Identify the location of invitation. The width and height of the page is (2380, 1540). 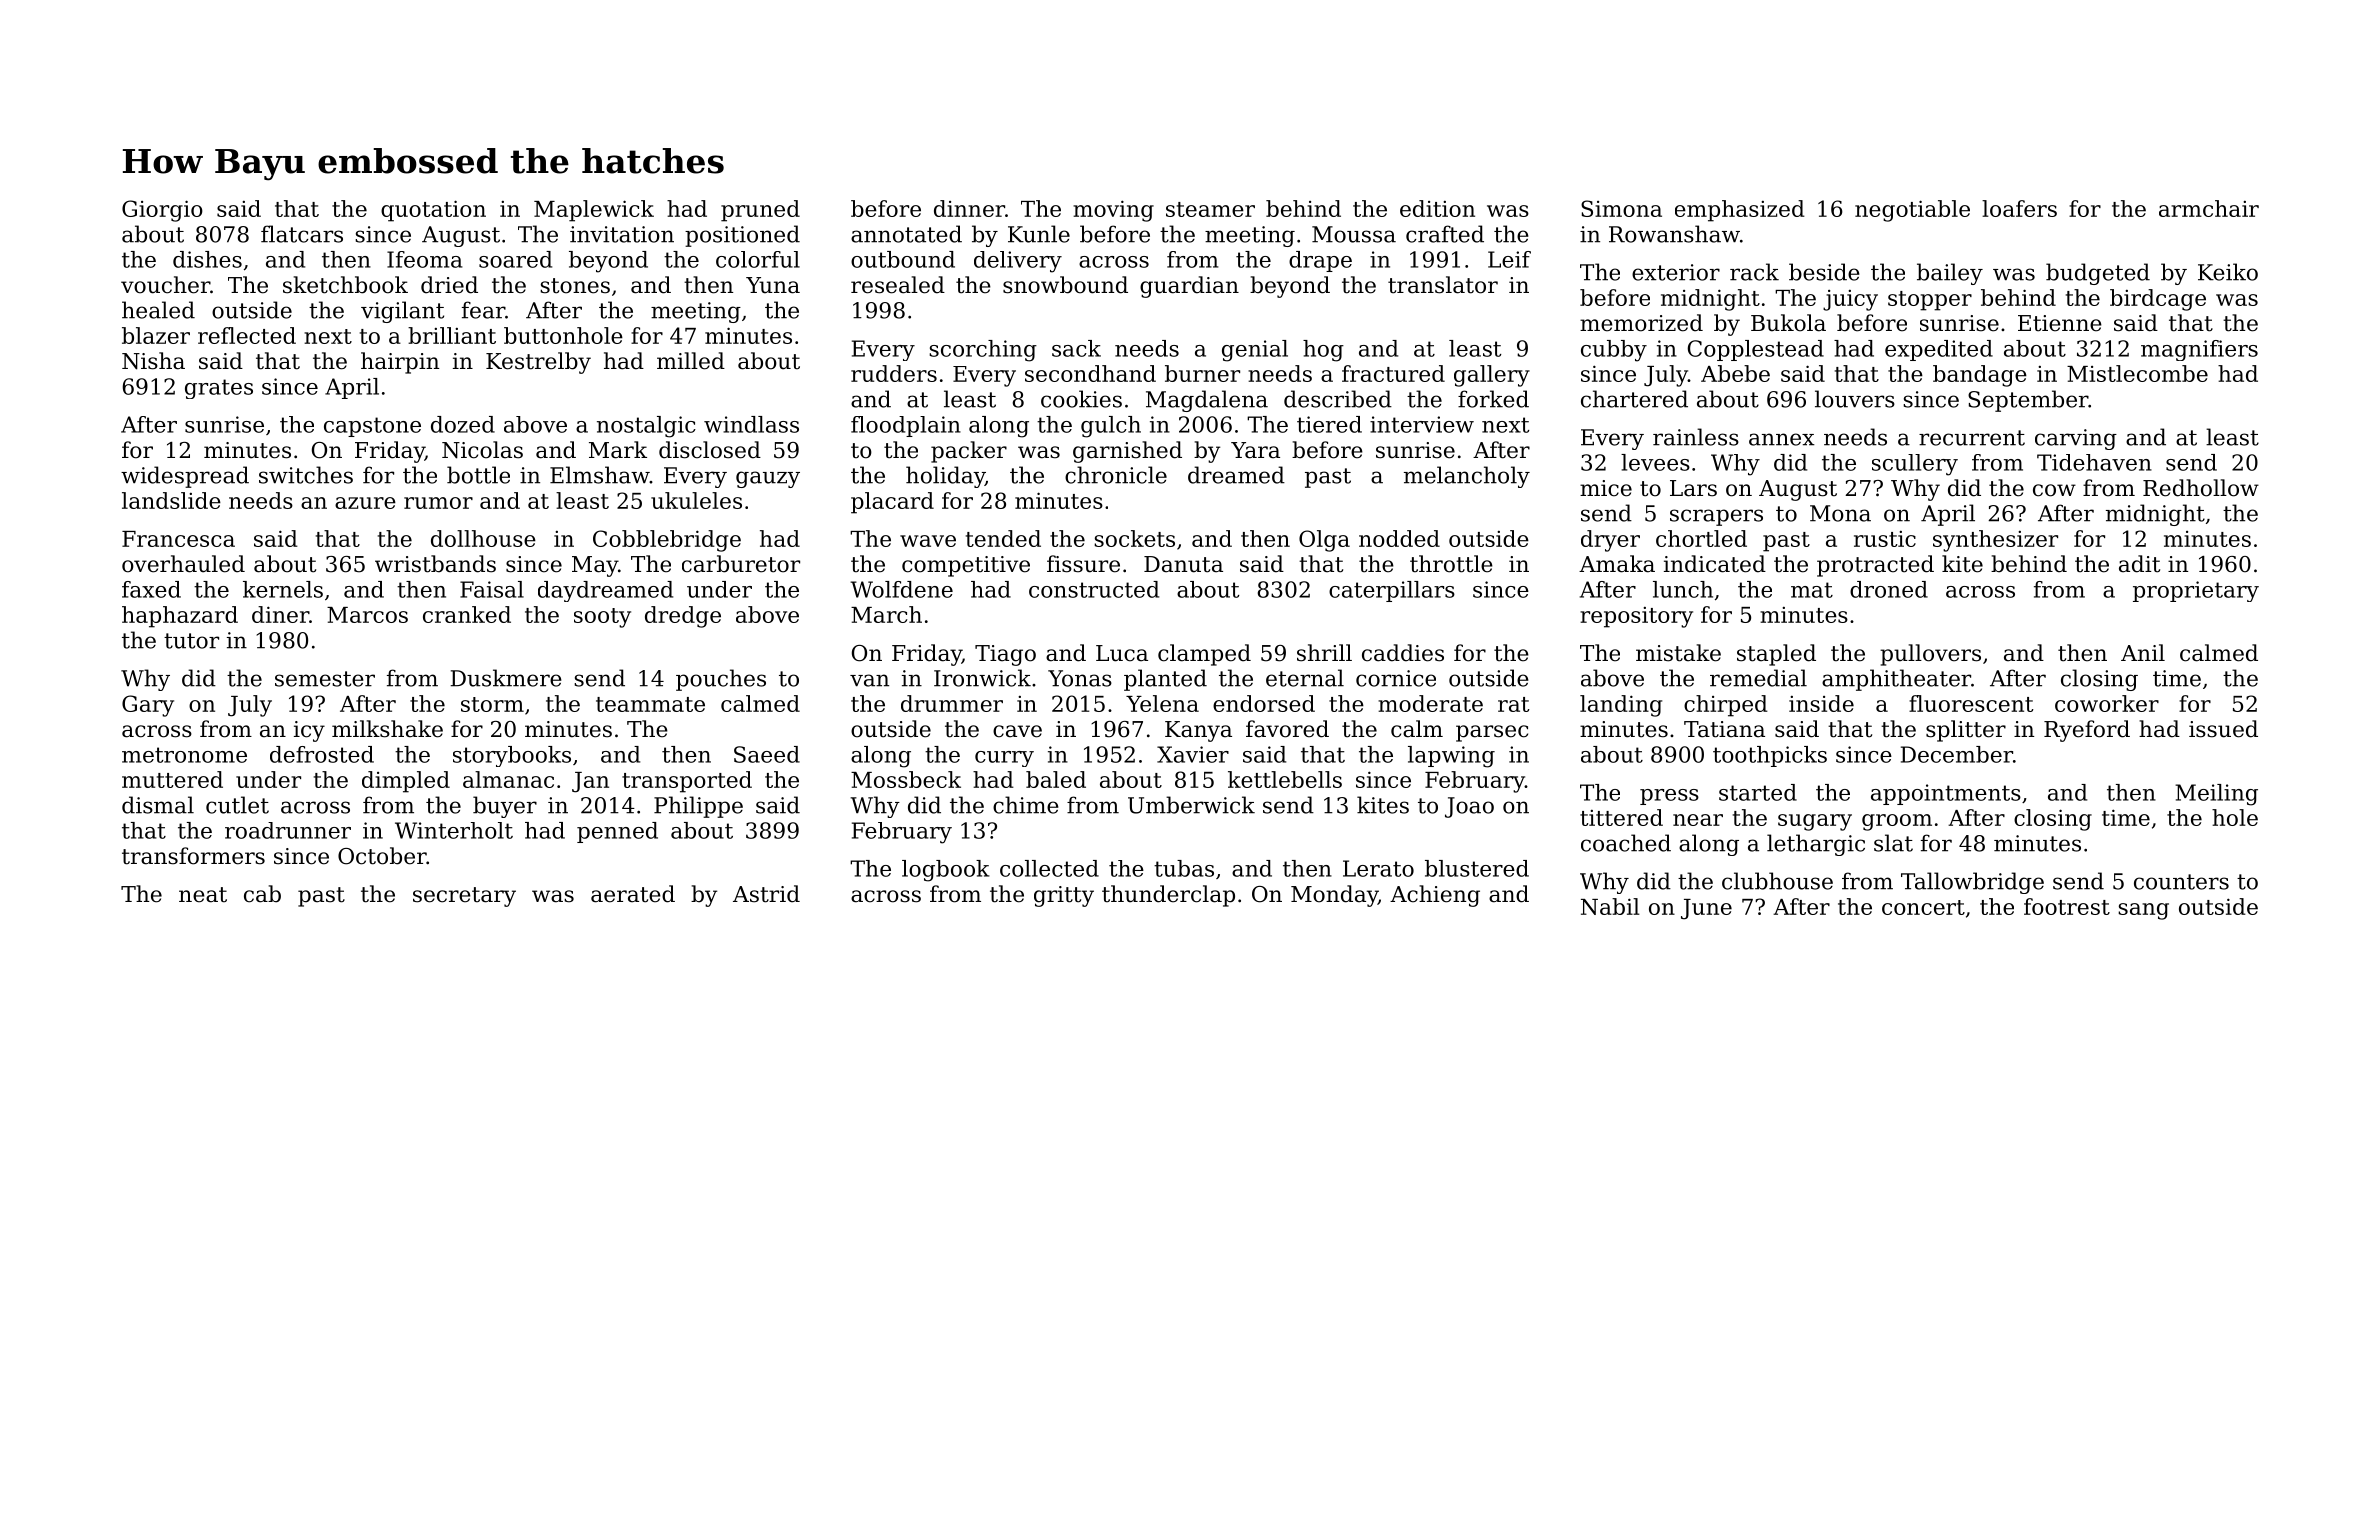
(622, 234).
